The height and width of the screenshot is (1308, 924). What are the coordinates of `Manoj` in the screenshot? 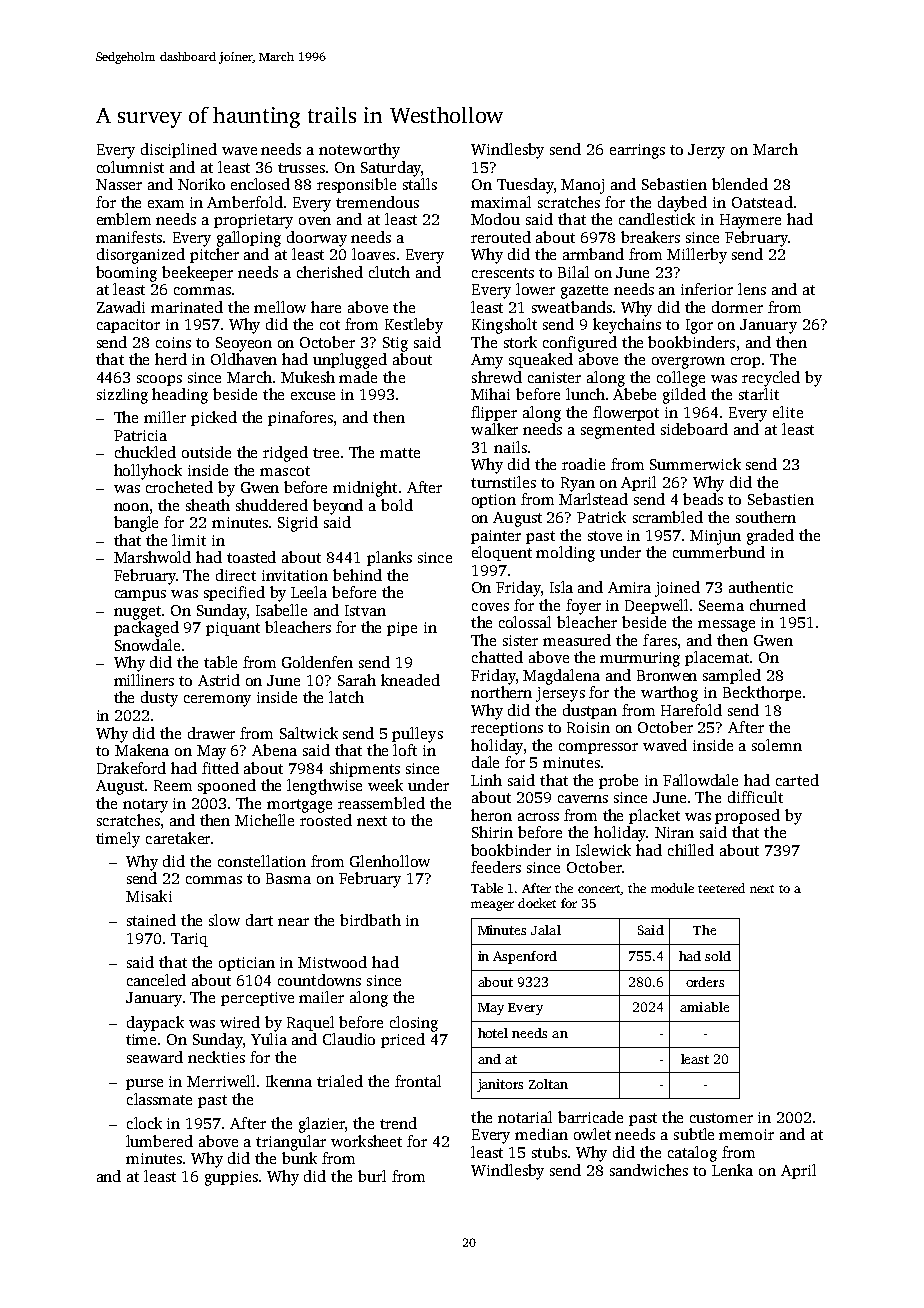 It's located at (582, 186).
